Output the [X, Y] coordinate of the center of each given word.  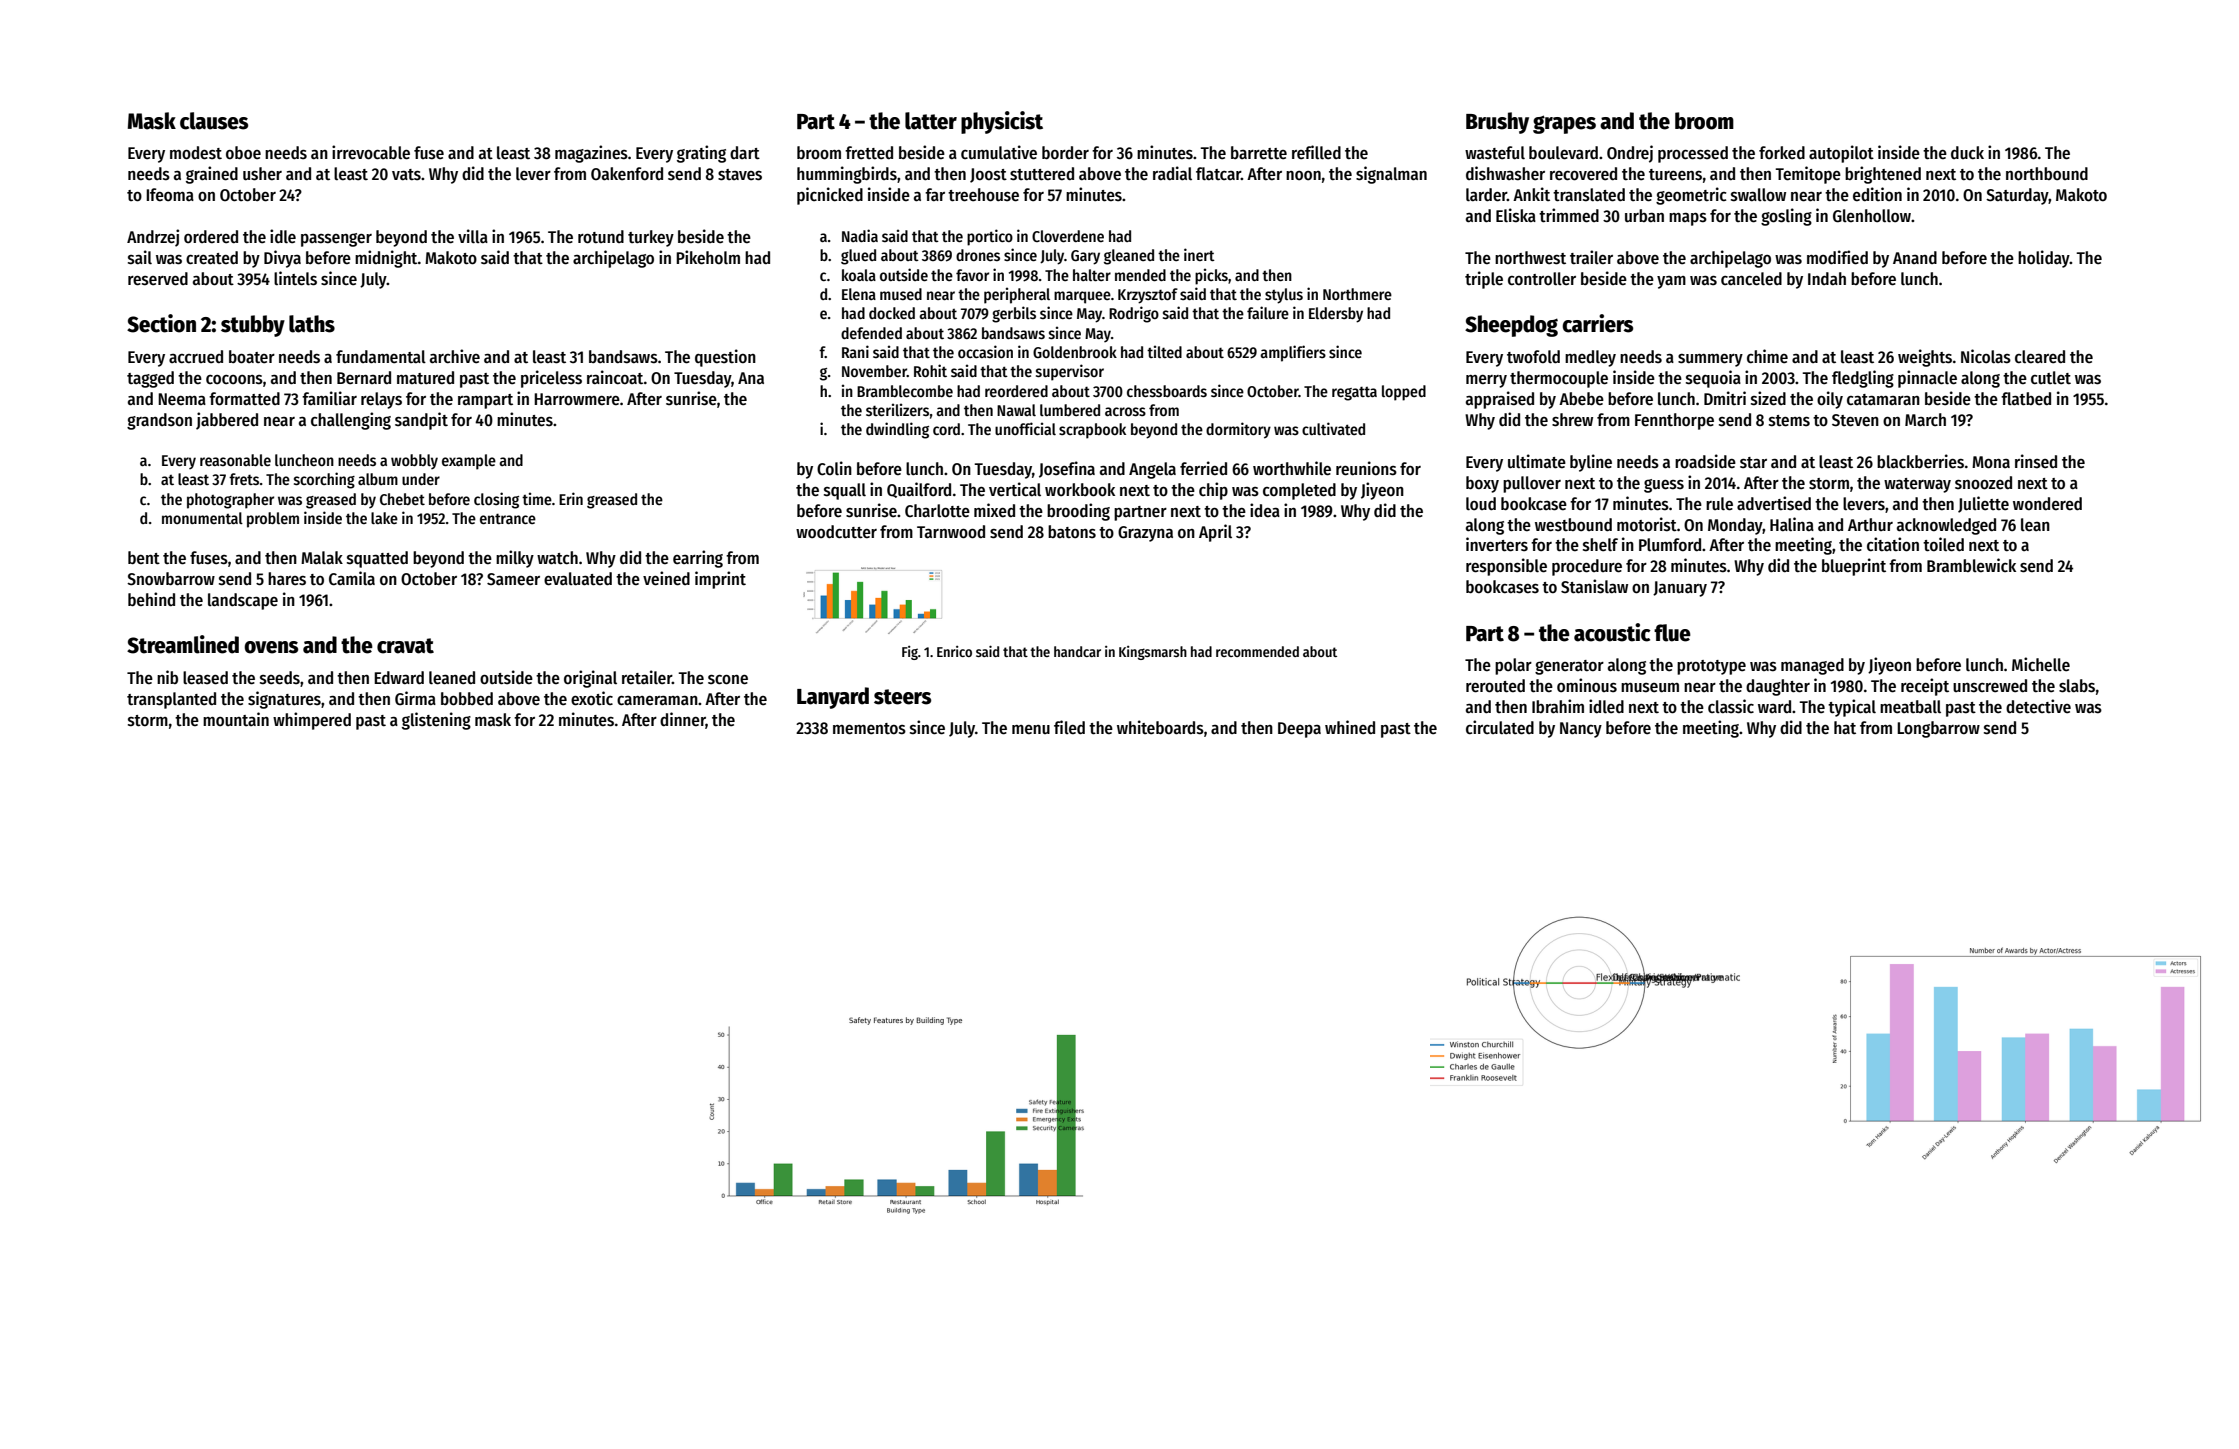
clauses [214, 121]
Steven [1855, 420]
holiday [2044, 259]
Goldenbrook [1075, 352]
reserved [158, 279]
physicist [1002, 122]
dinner [683, 720]
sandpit [421, 421]
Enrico [954, 651]
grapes [1564, 124]
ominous [1587, 685]
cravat [405, 646]
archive [455, 356]
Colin [834, 468]
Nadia [860, 235]
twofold [1533, 357]
